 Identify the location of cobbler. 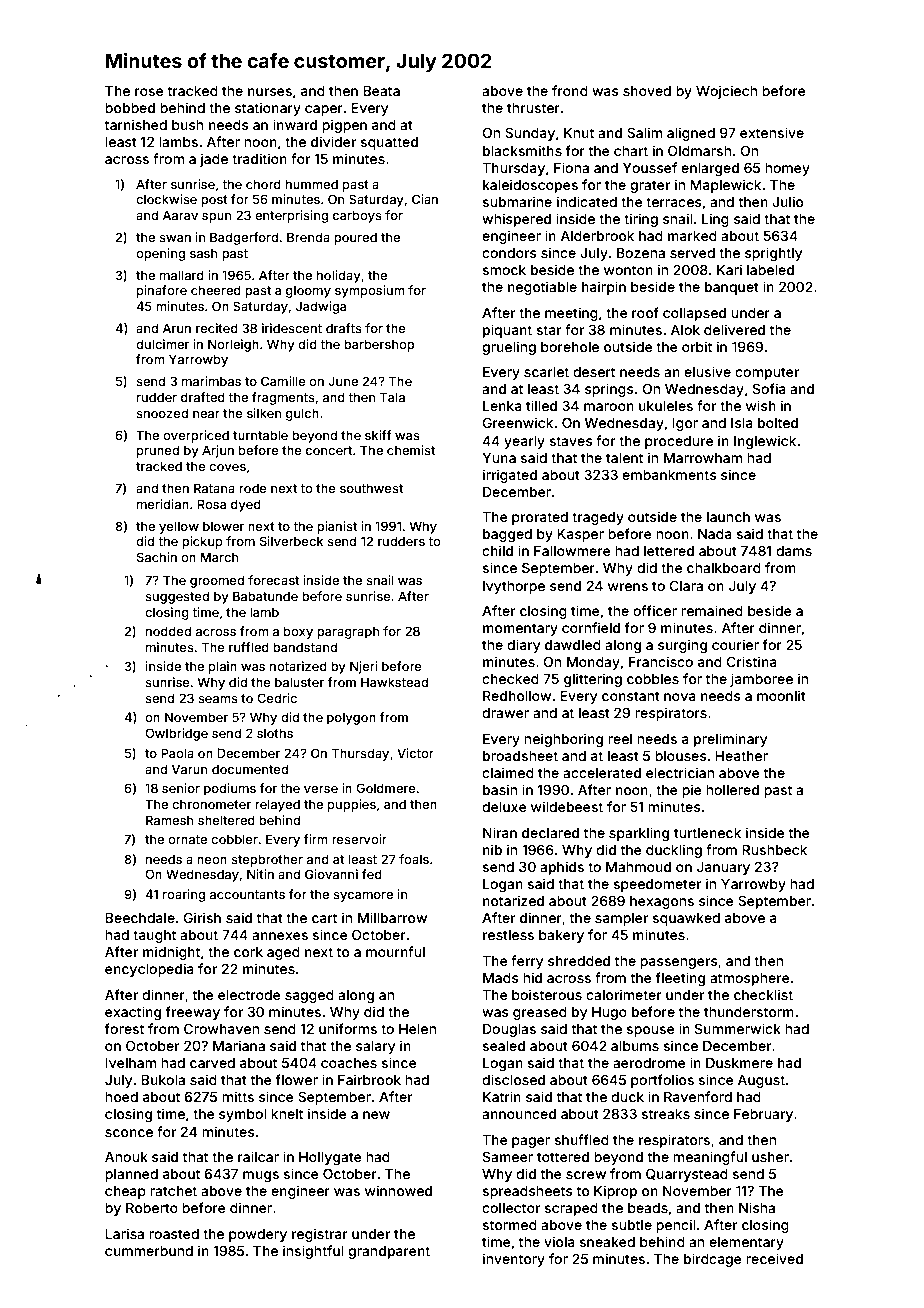
(234, 839).
